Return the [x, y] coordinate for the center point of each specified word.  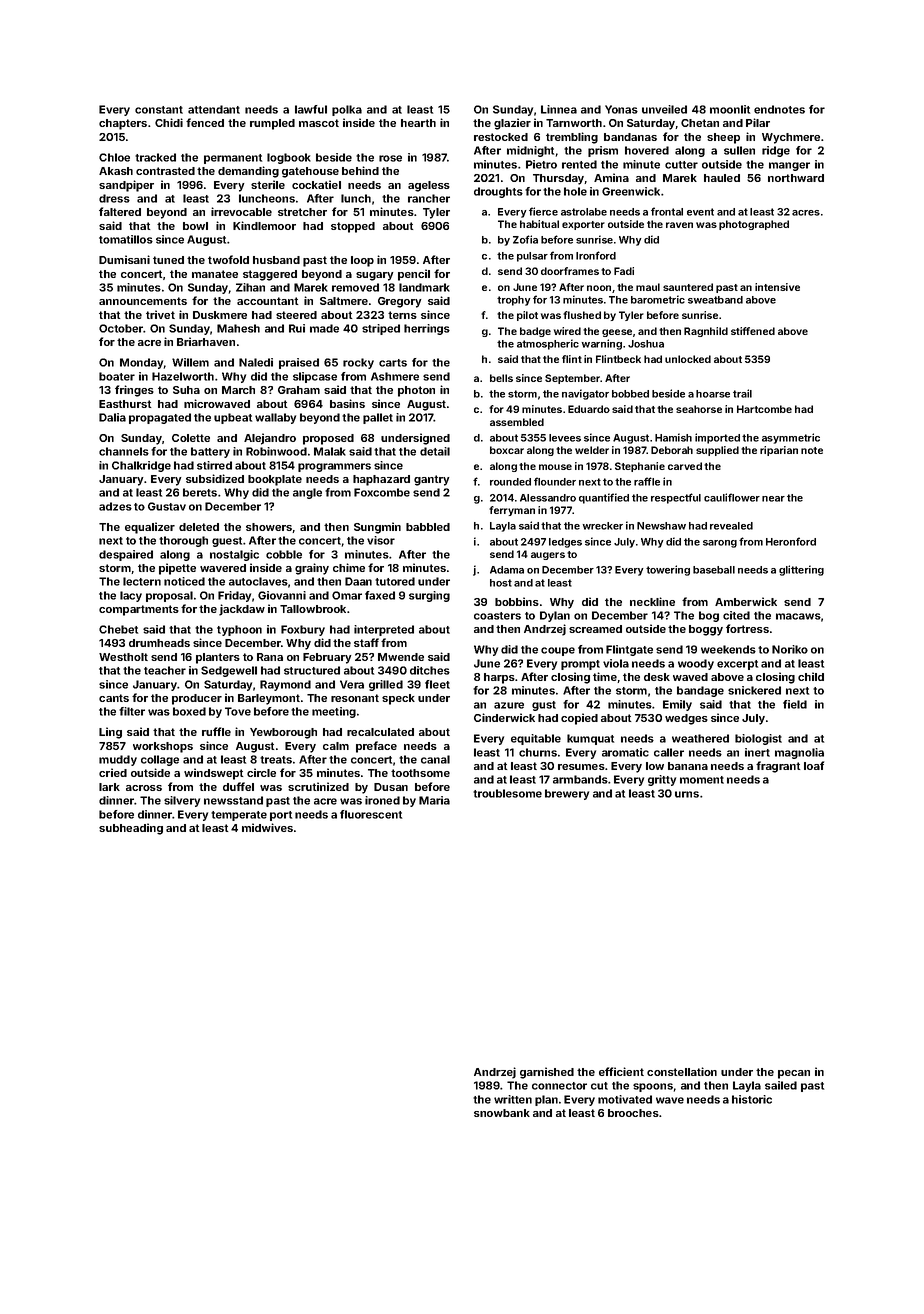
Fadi [624, 271]
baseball [714, 570]
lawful [311, 109]
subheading [131, 829]
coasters [497, 616]
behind [360, 170]
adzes [115, 506]
